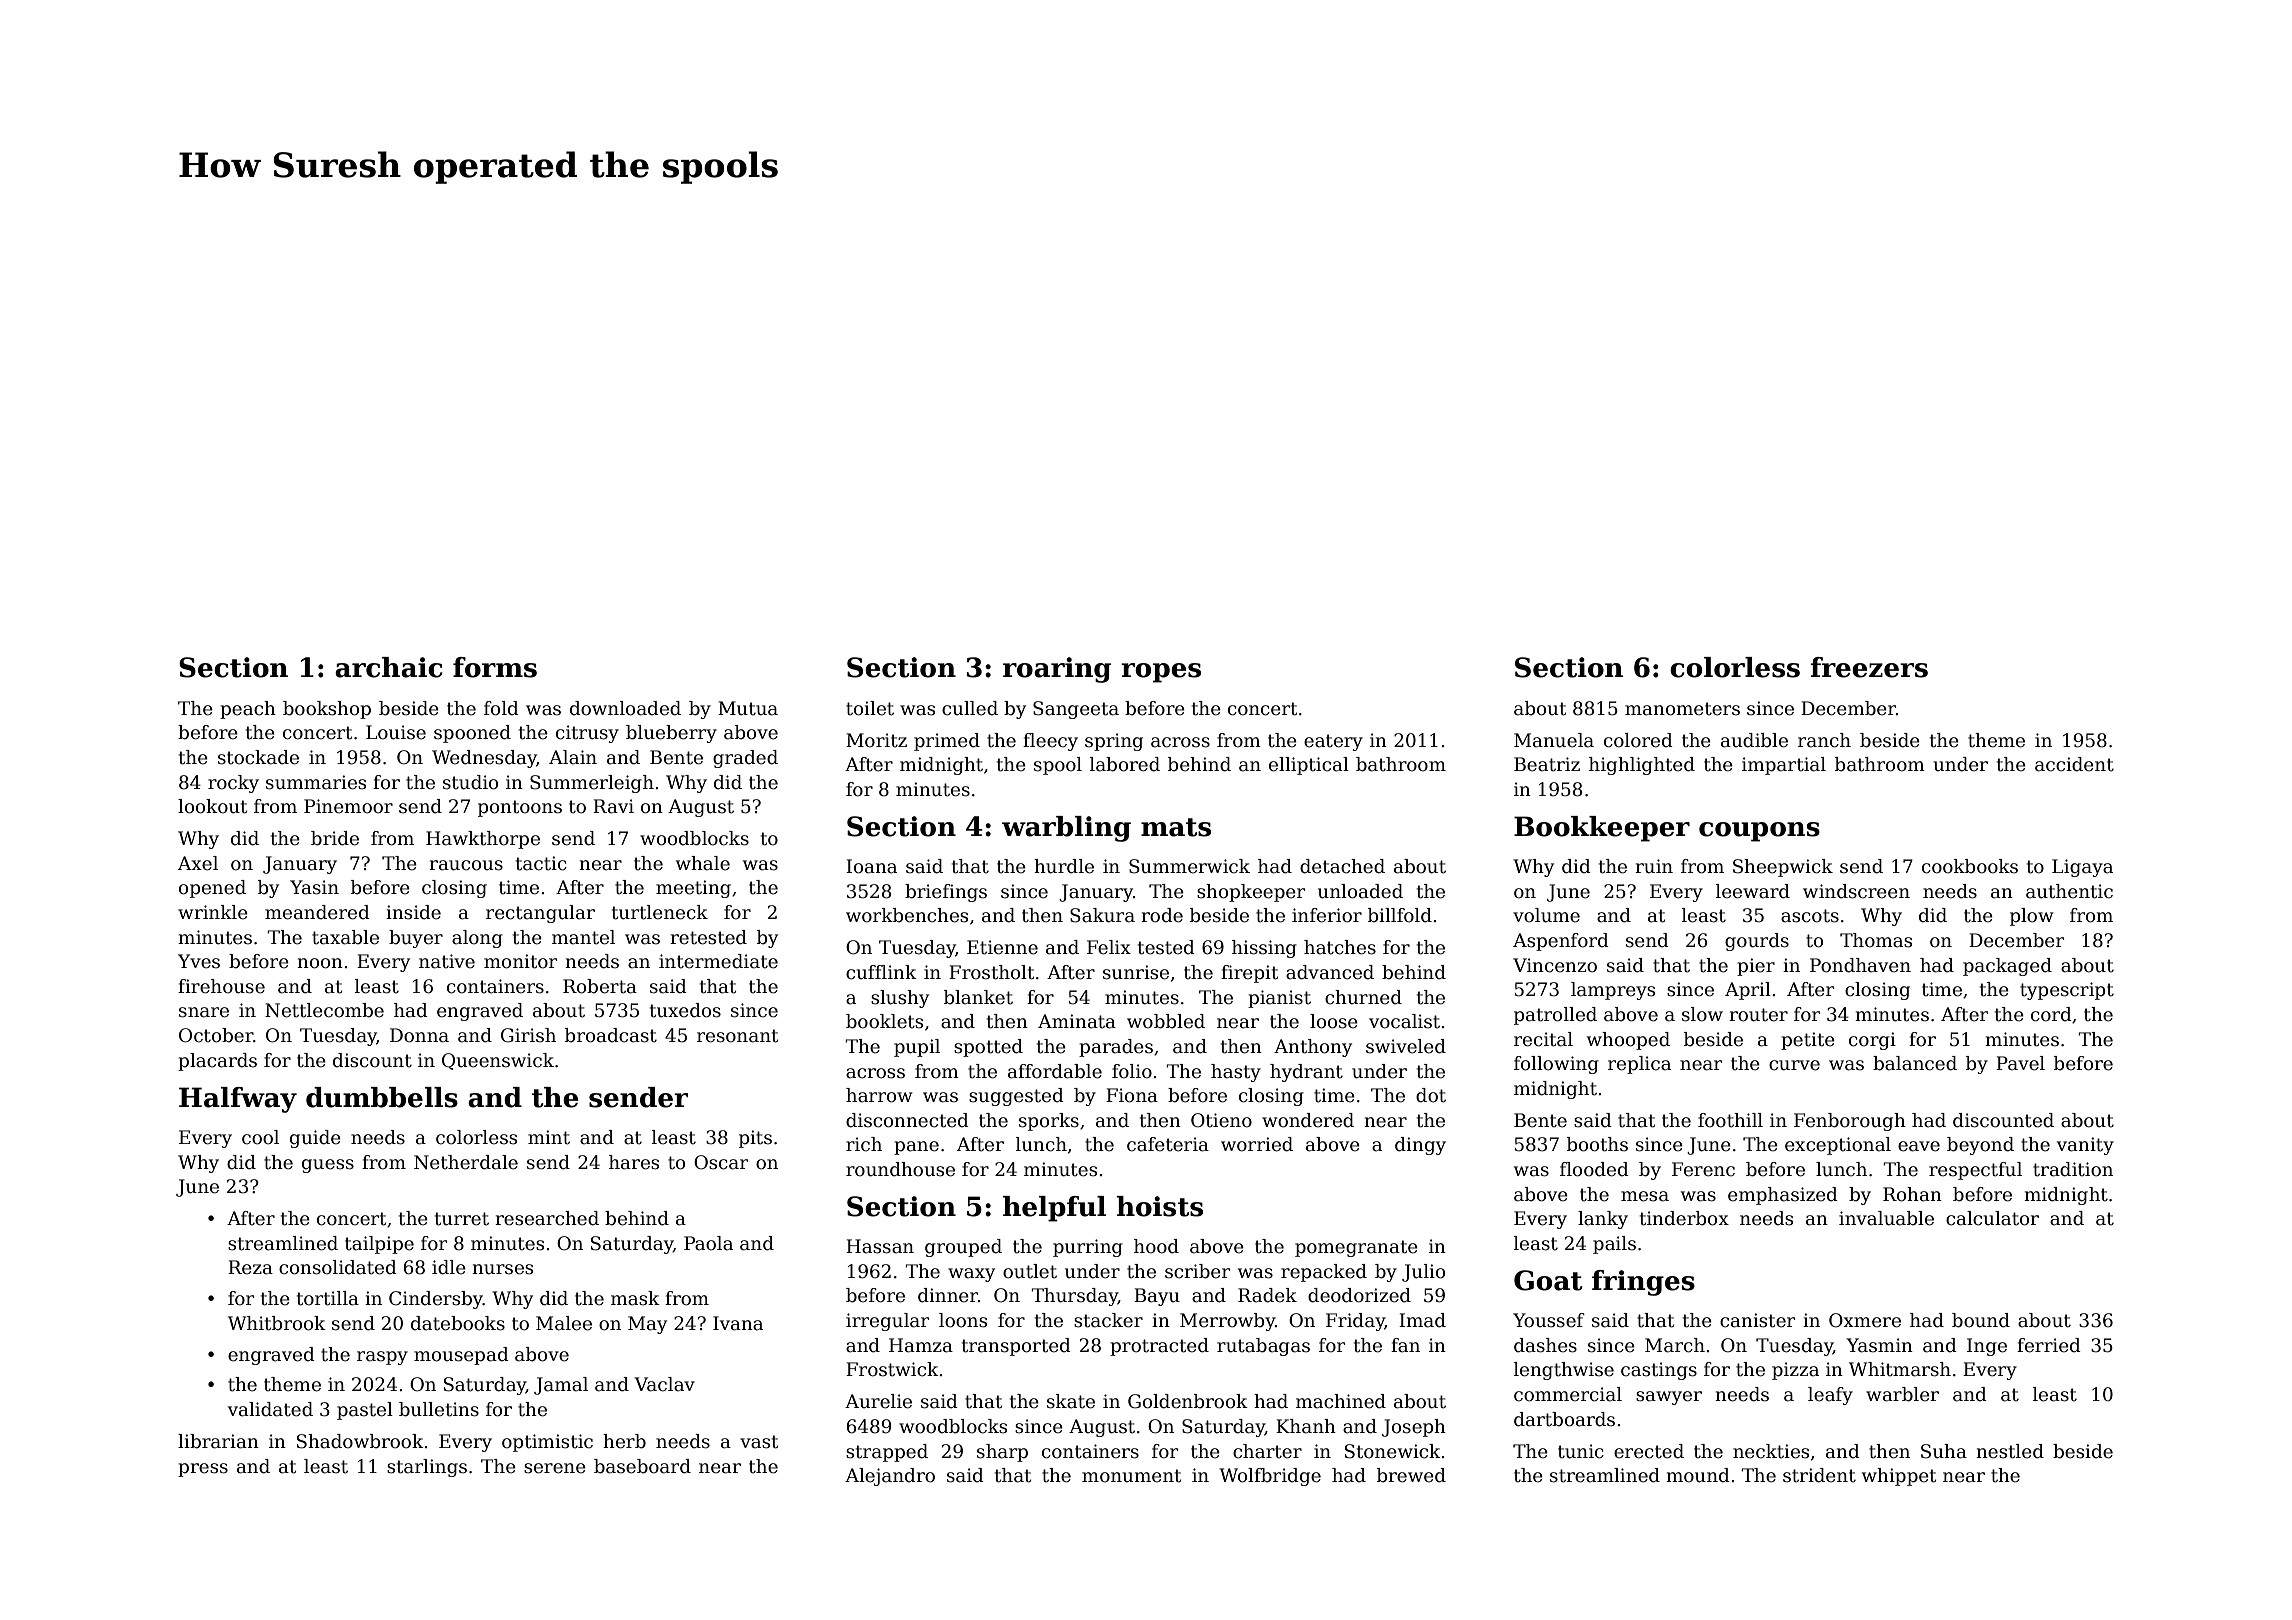  What do you see at coordinates (203, 1470) in the screenshot?
I see `press` at bounding box center [203, 1470].
